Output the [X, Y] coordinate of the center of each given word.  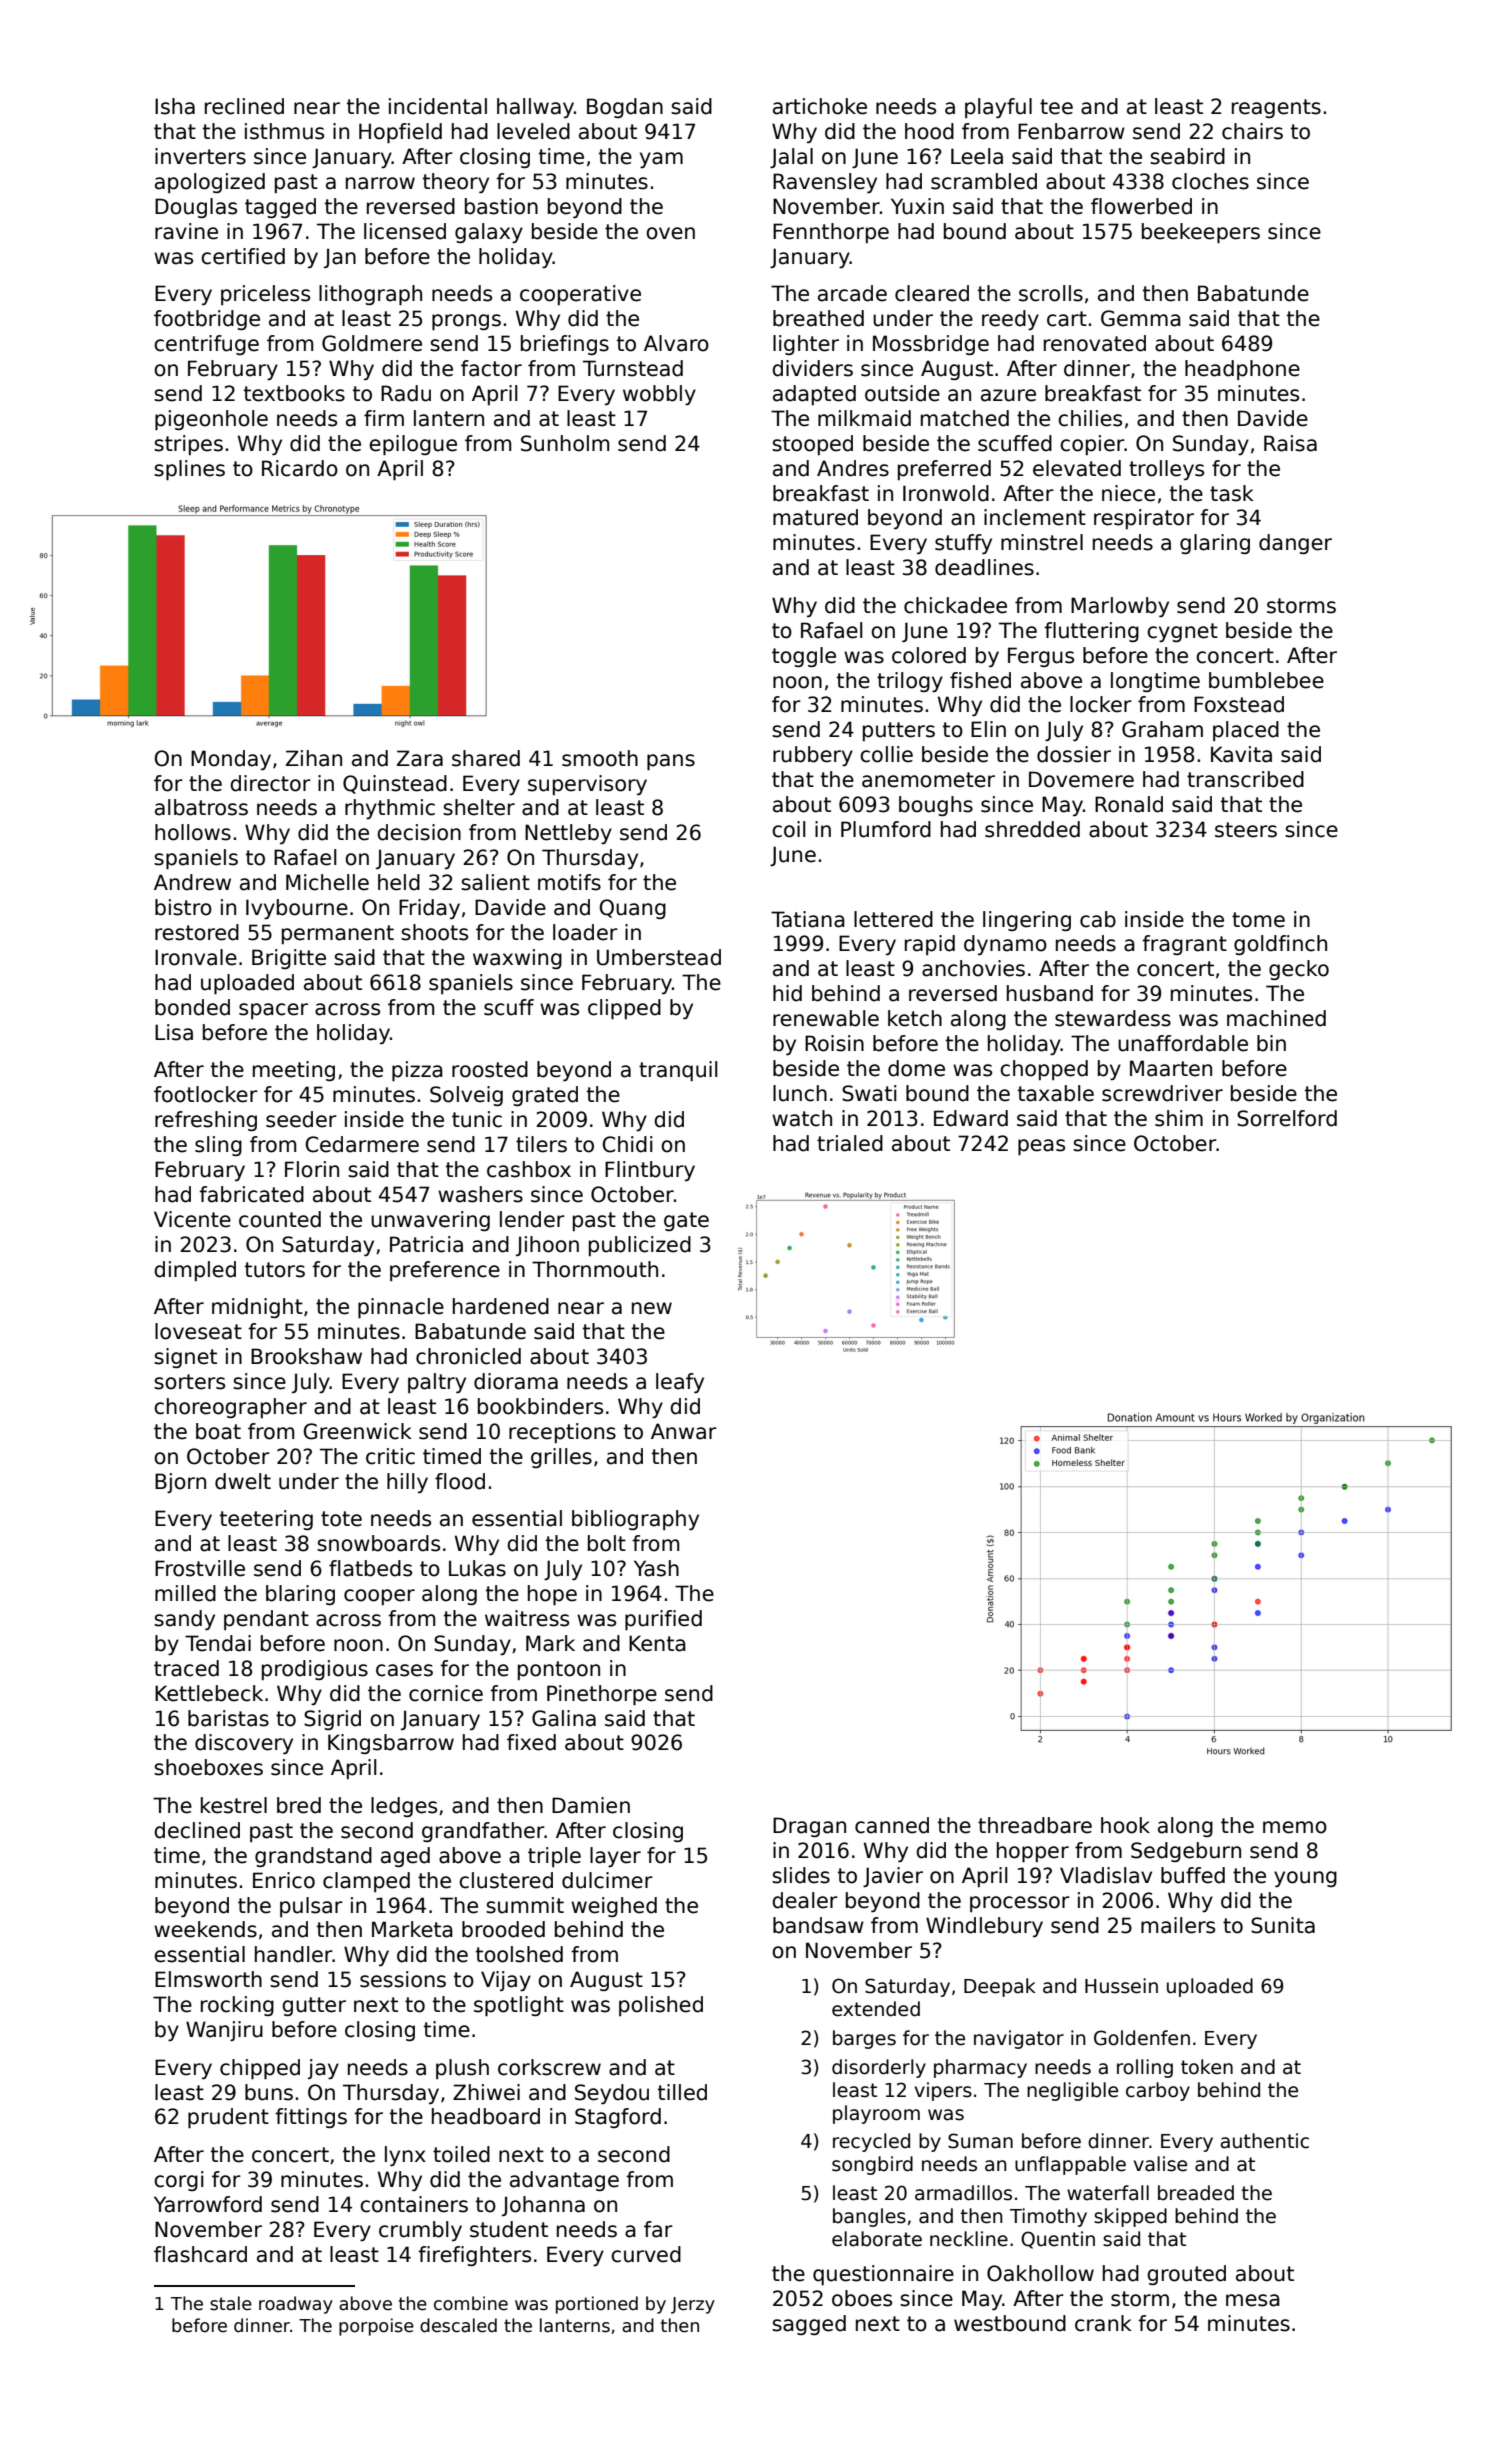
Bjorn [180, 1483]
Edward [971, 1118]
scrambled [984, 181]
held [399, 882]
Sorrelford [1287, 1118]
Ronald [1129, 804]
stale [231, 2303]
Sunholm [565, 443]
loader [585, 932]
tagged [280, 208]
